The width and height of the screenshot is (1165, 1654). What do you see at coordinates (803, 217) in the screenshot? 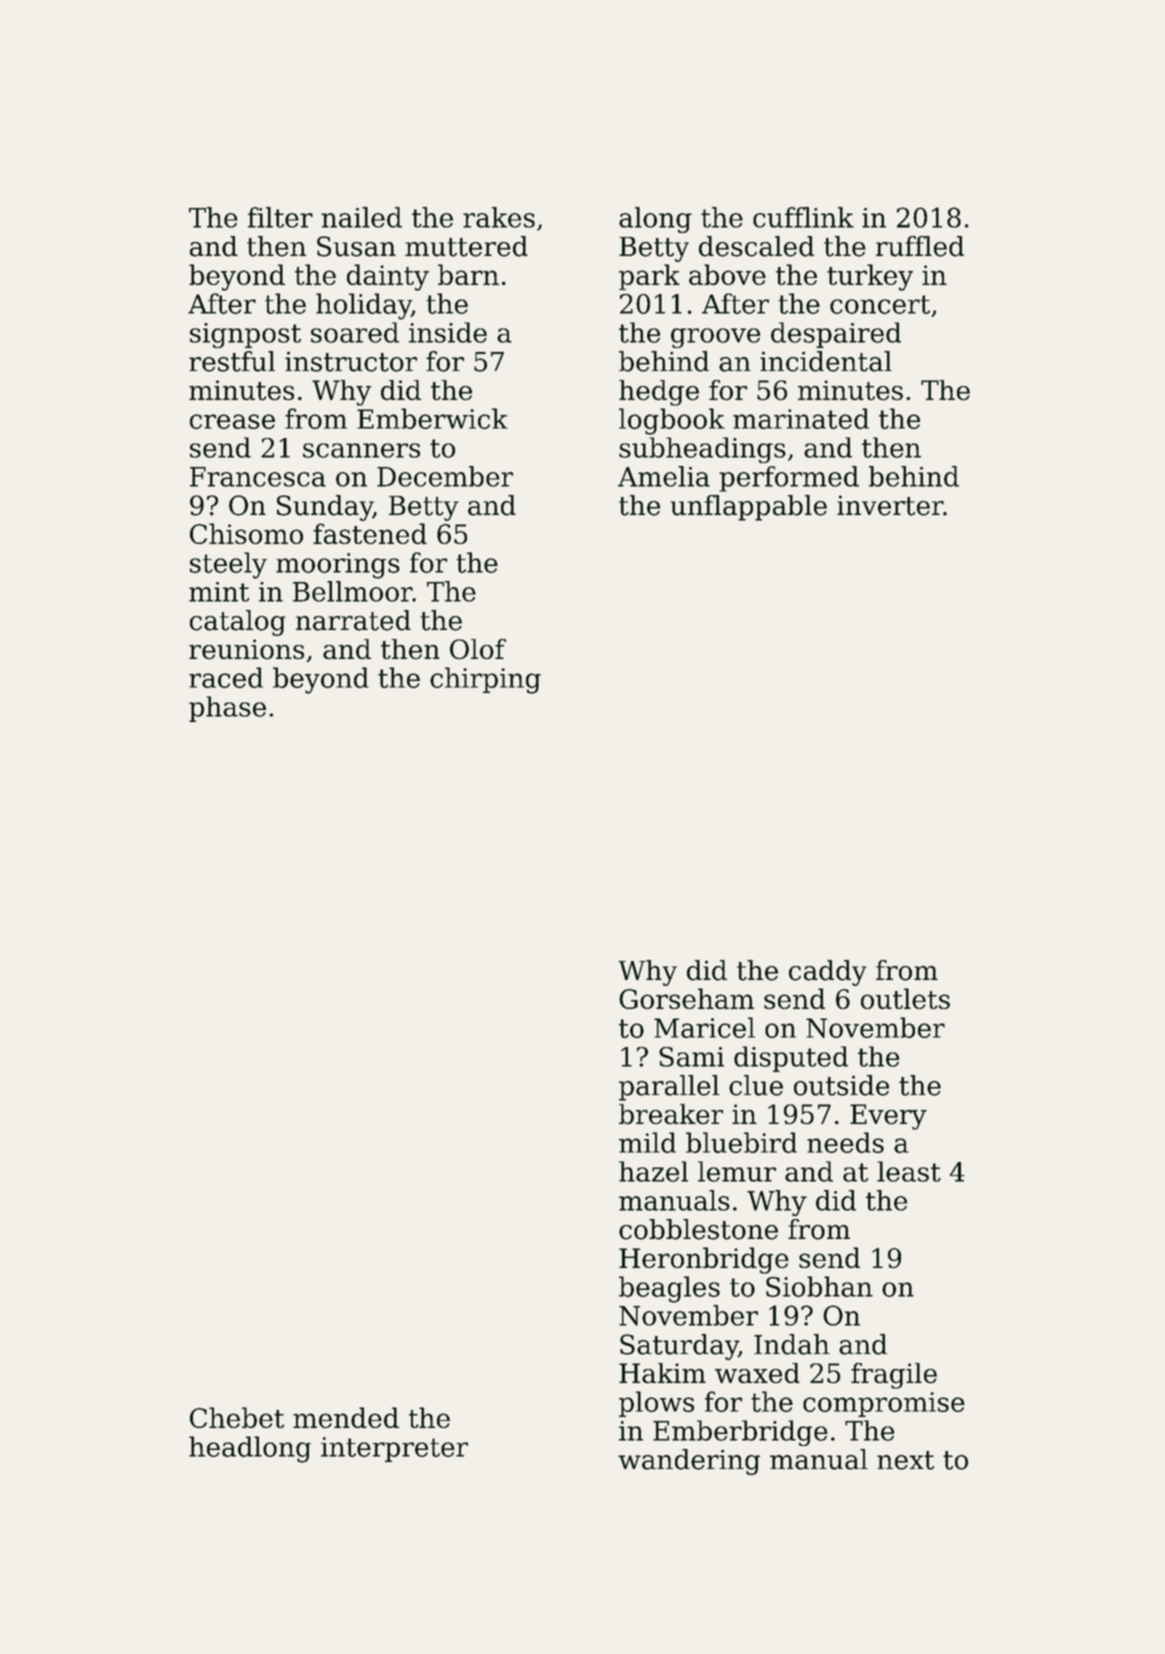
I see `cufflink` at bounding box center [803, 217].
